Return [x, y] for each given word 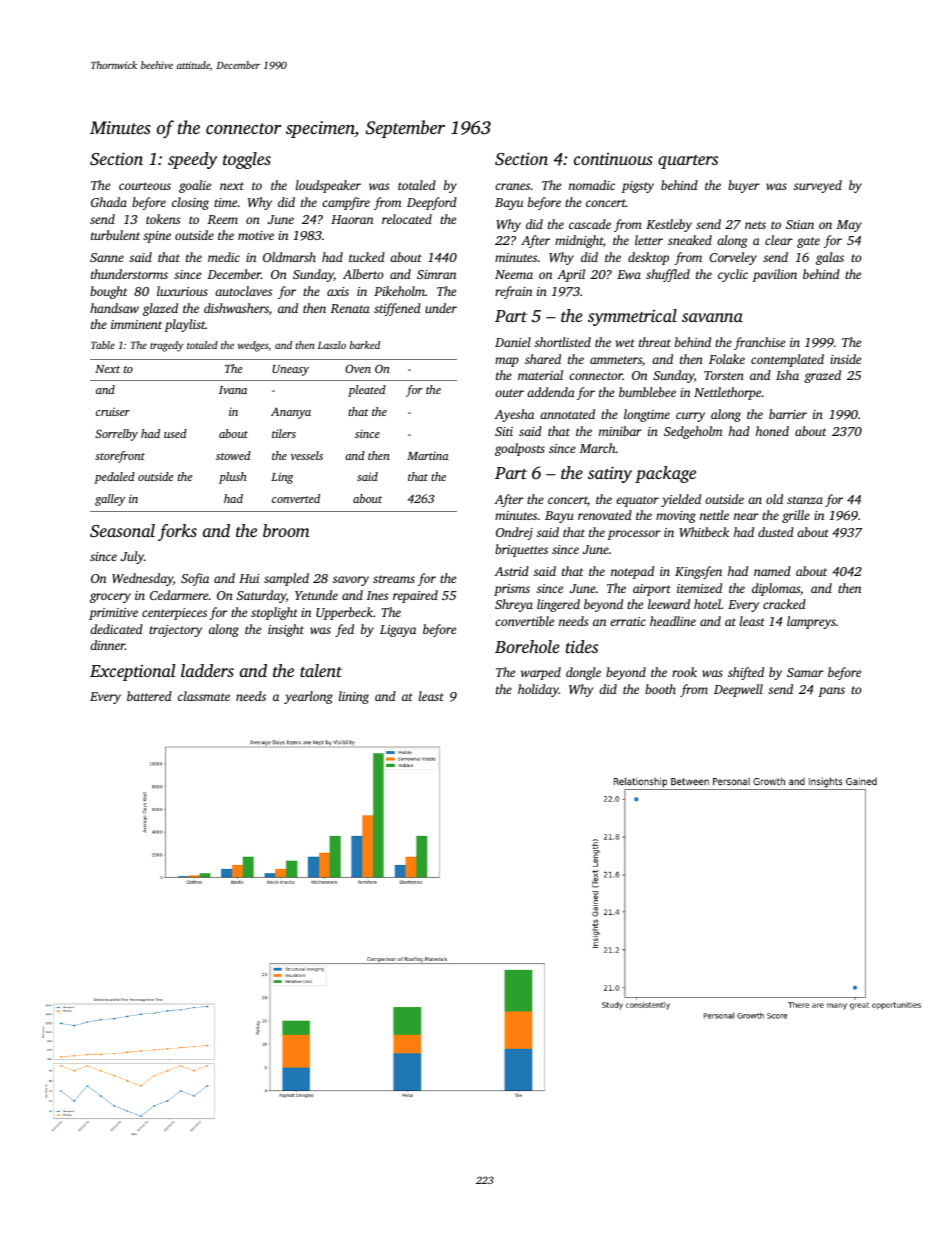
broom [286, 530]
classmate [204, 696]
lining [354, 697]
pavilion [774, 275]
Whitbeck [704, 532]
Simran [436, 274]
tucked [367, 257]
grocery [110, 598]
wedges [253, 346]
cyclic [733, 275]
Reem [223, 219]
